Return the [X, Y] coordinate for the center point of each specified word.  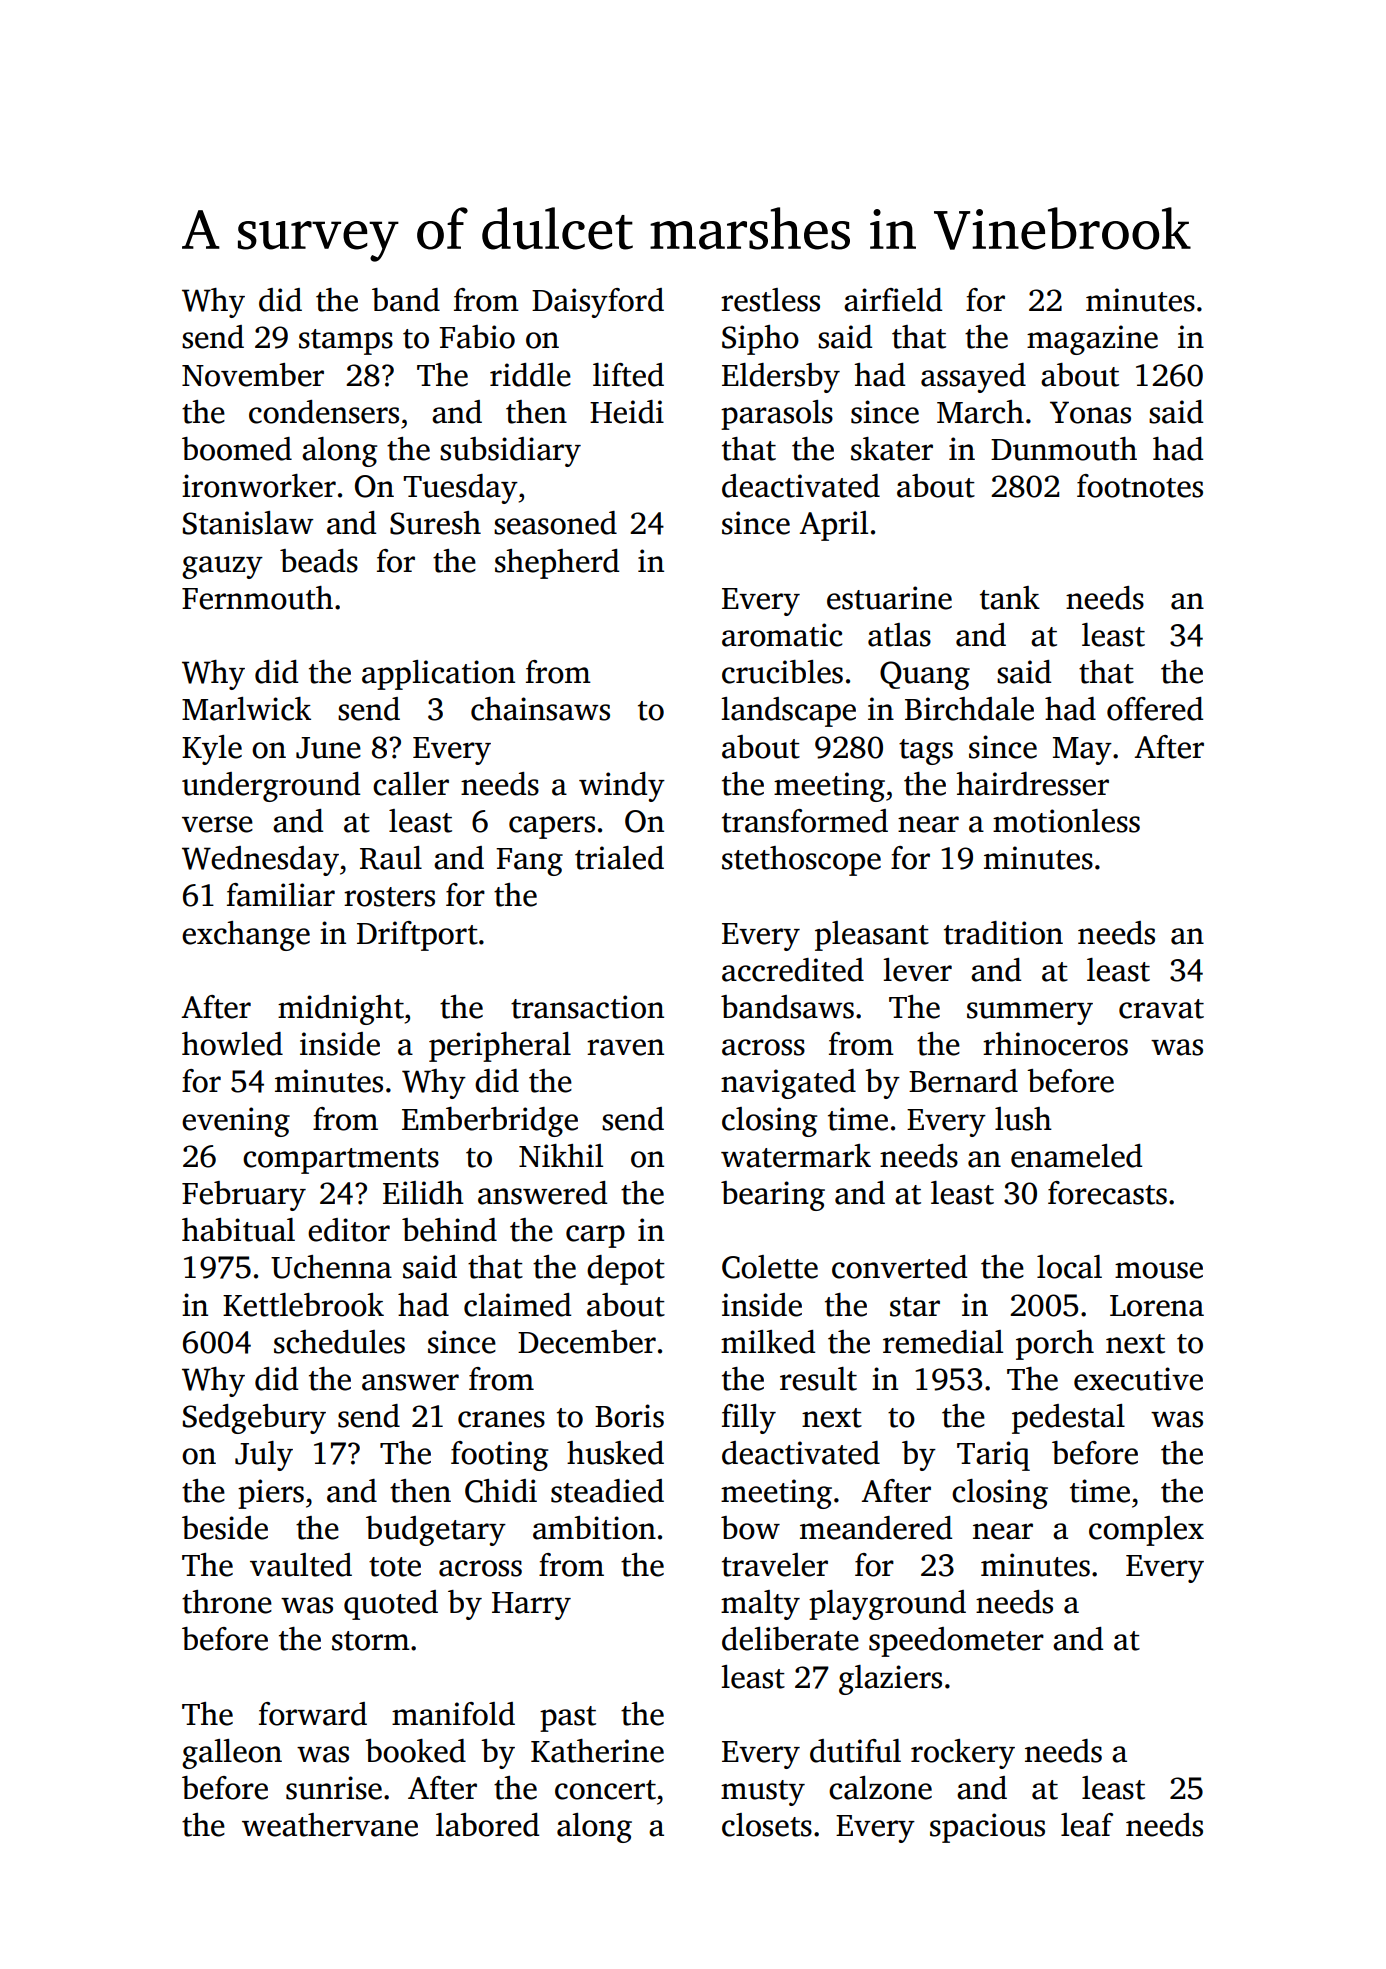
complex [1146, 1531]
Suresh [435, 523]
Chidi [501, 1491]
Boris [629, 1416]
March [980, 412]
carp [595, 1236]
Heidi [627, 412]
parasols [777, 415]
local [1069, 1267]
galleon [232, 1754]
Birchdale [969, 709]
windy [622, 787]
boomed [237, 449]
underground [271, 787]
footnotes [1140, 486]
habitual [238, 1230]
